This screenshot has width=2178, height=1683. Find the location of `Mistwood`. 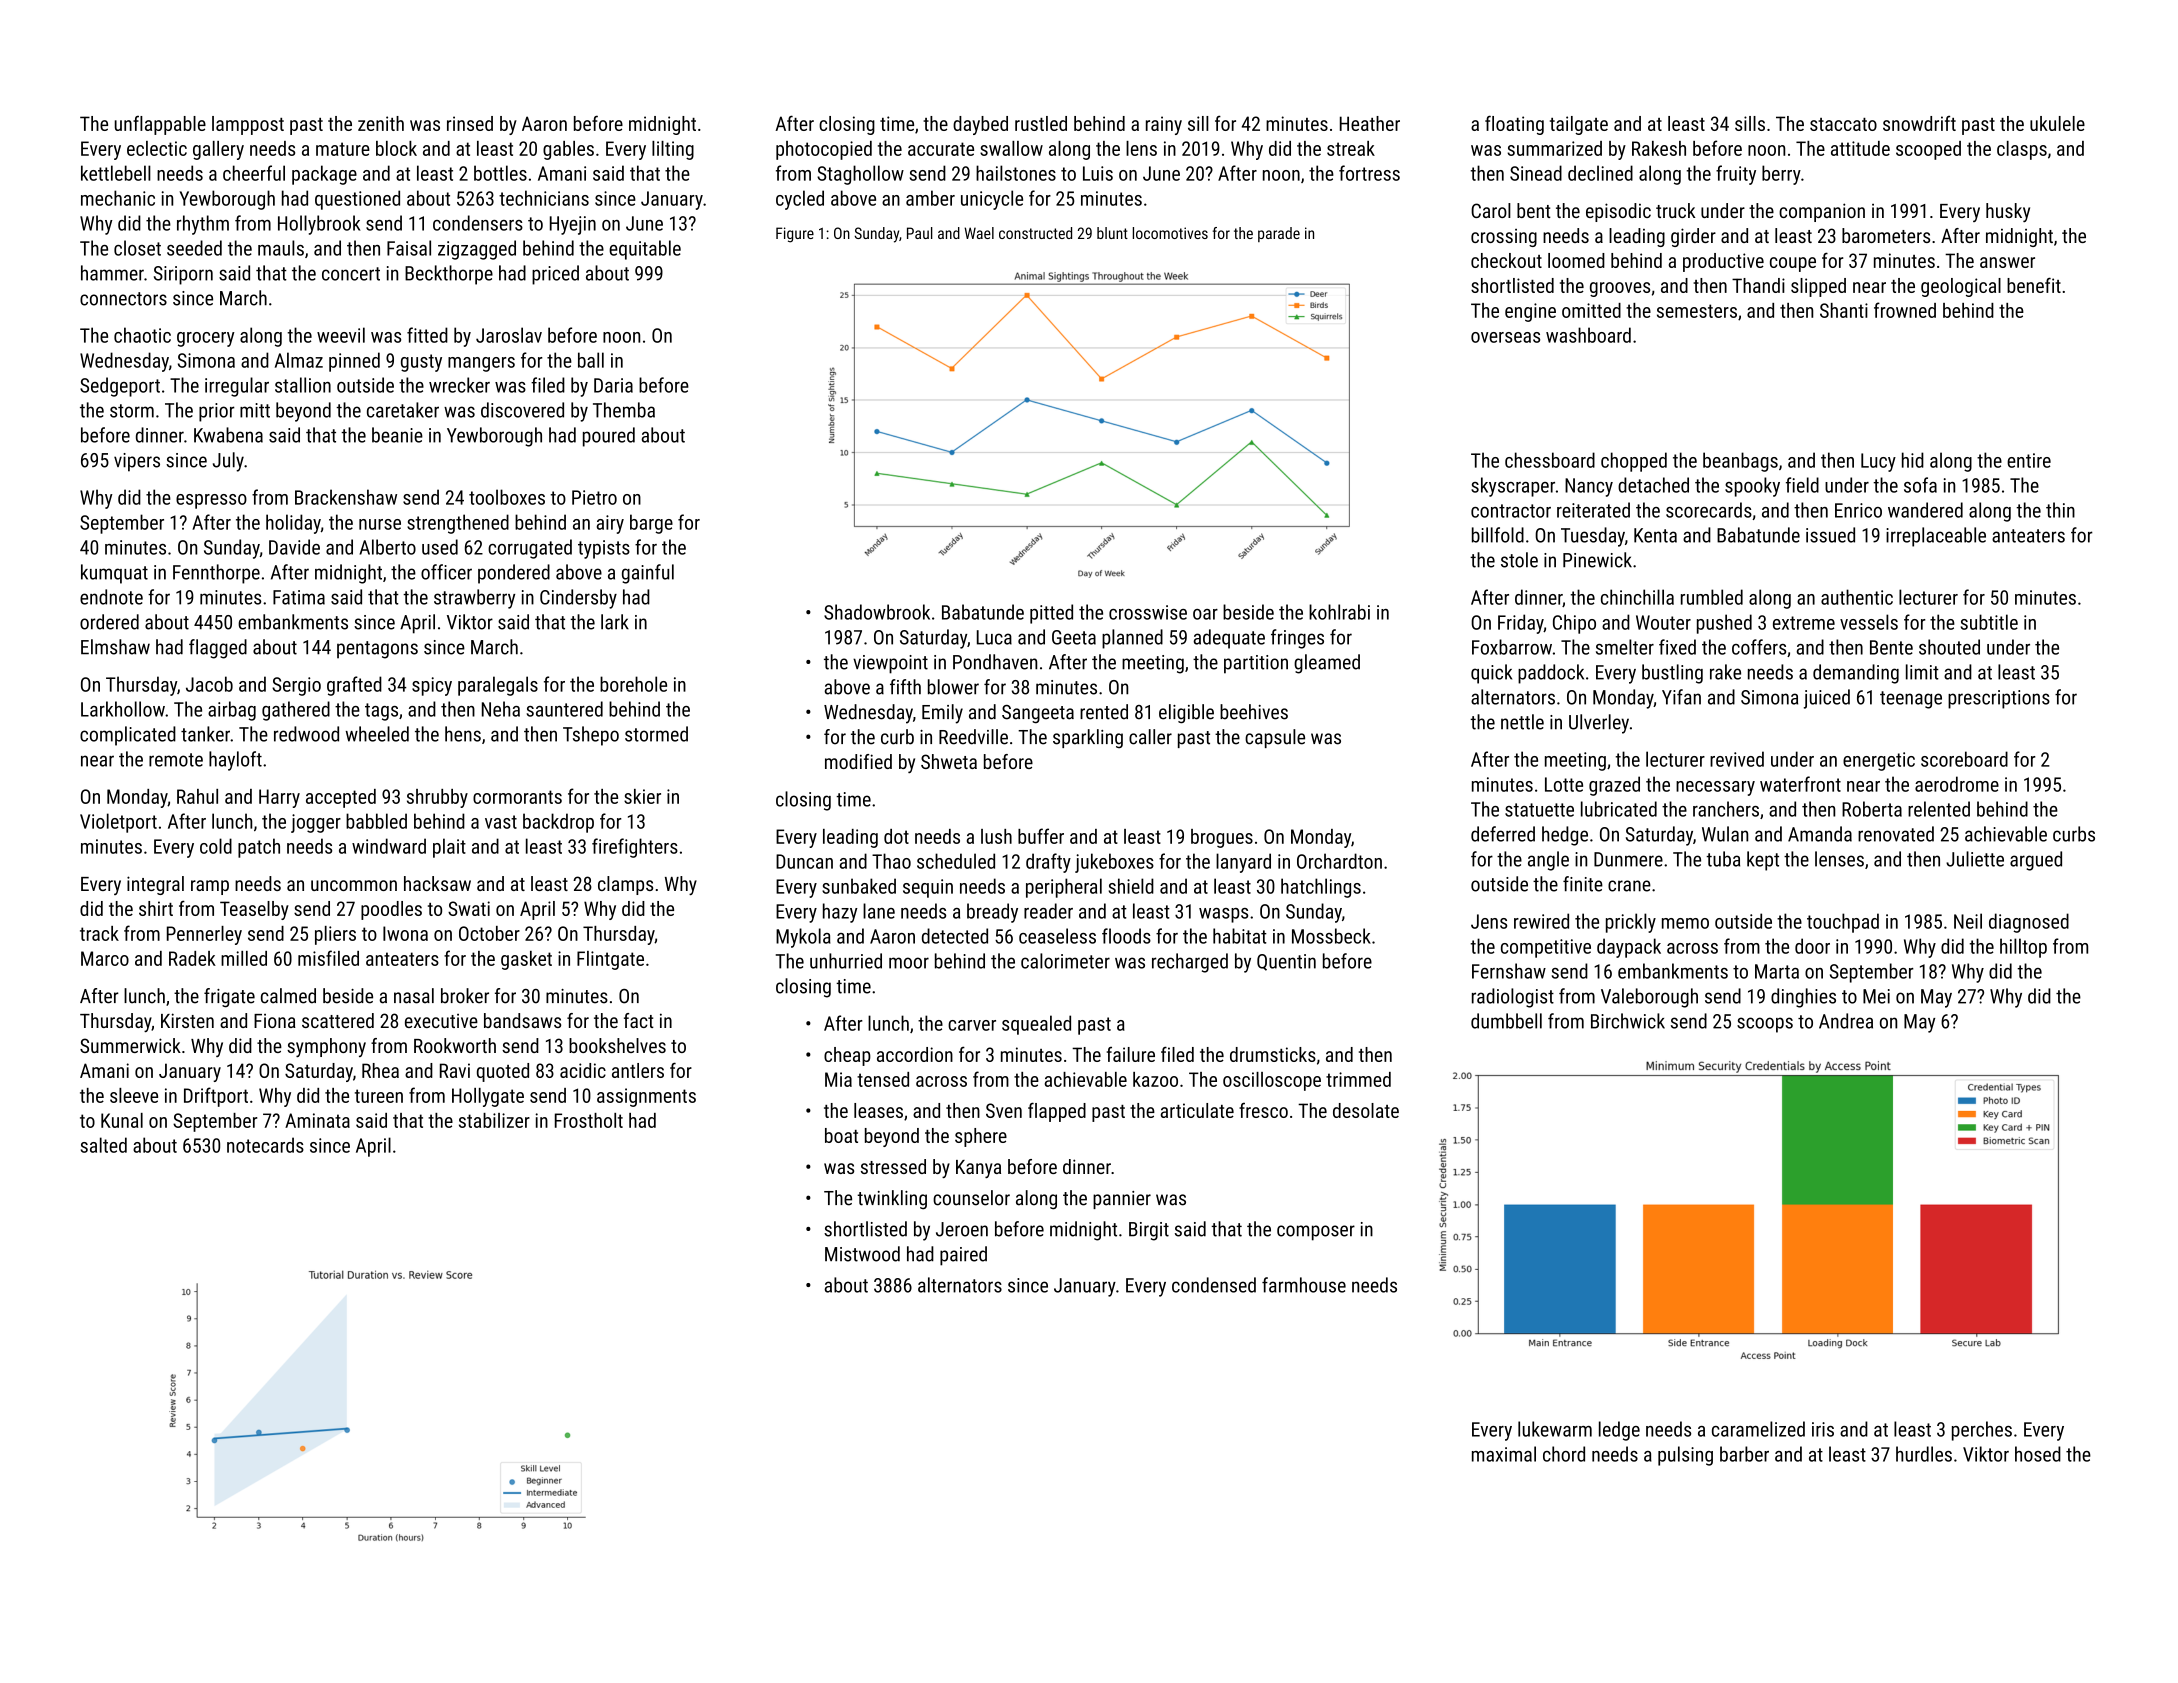

Mistwood is located at coordinates (862, 1254).
